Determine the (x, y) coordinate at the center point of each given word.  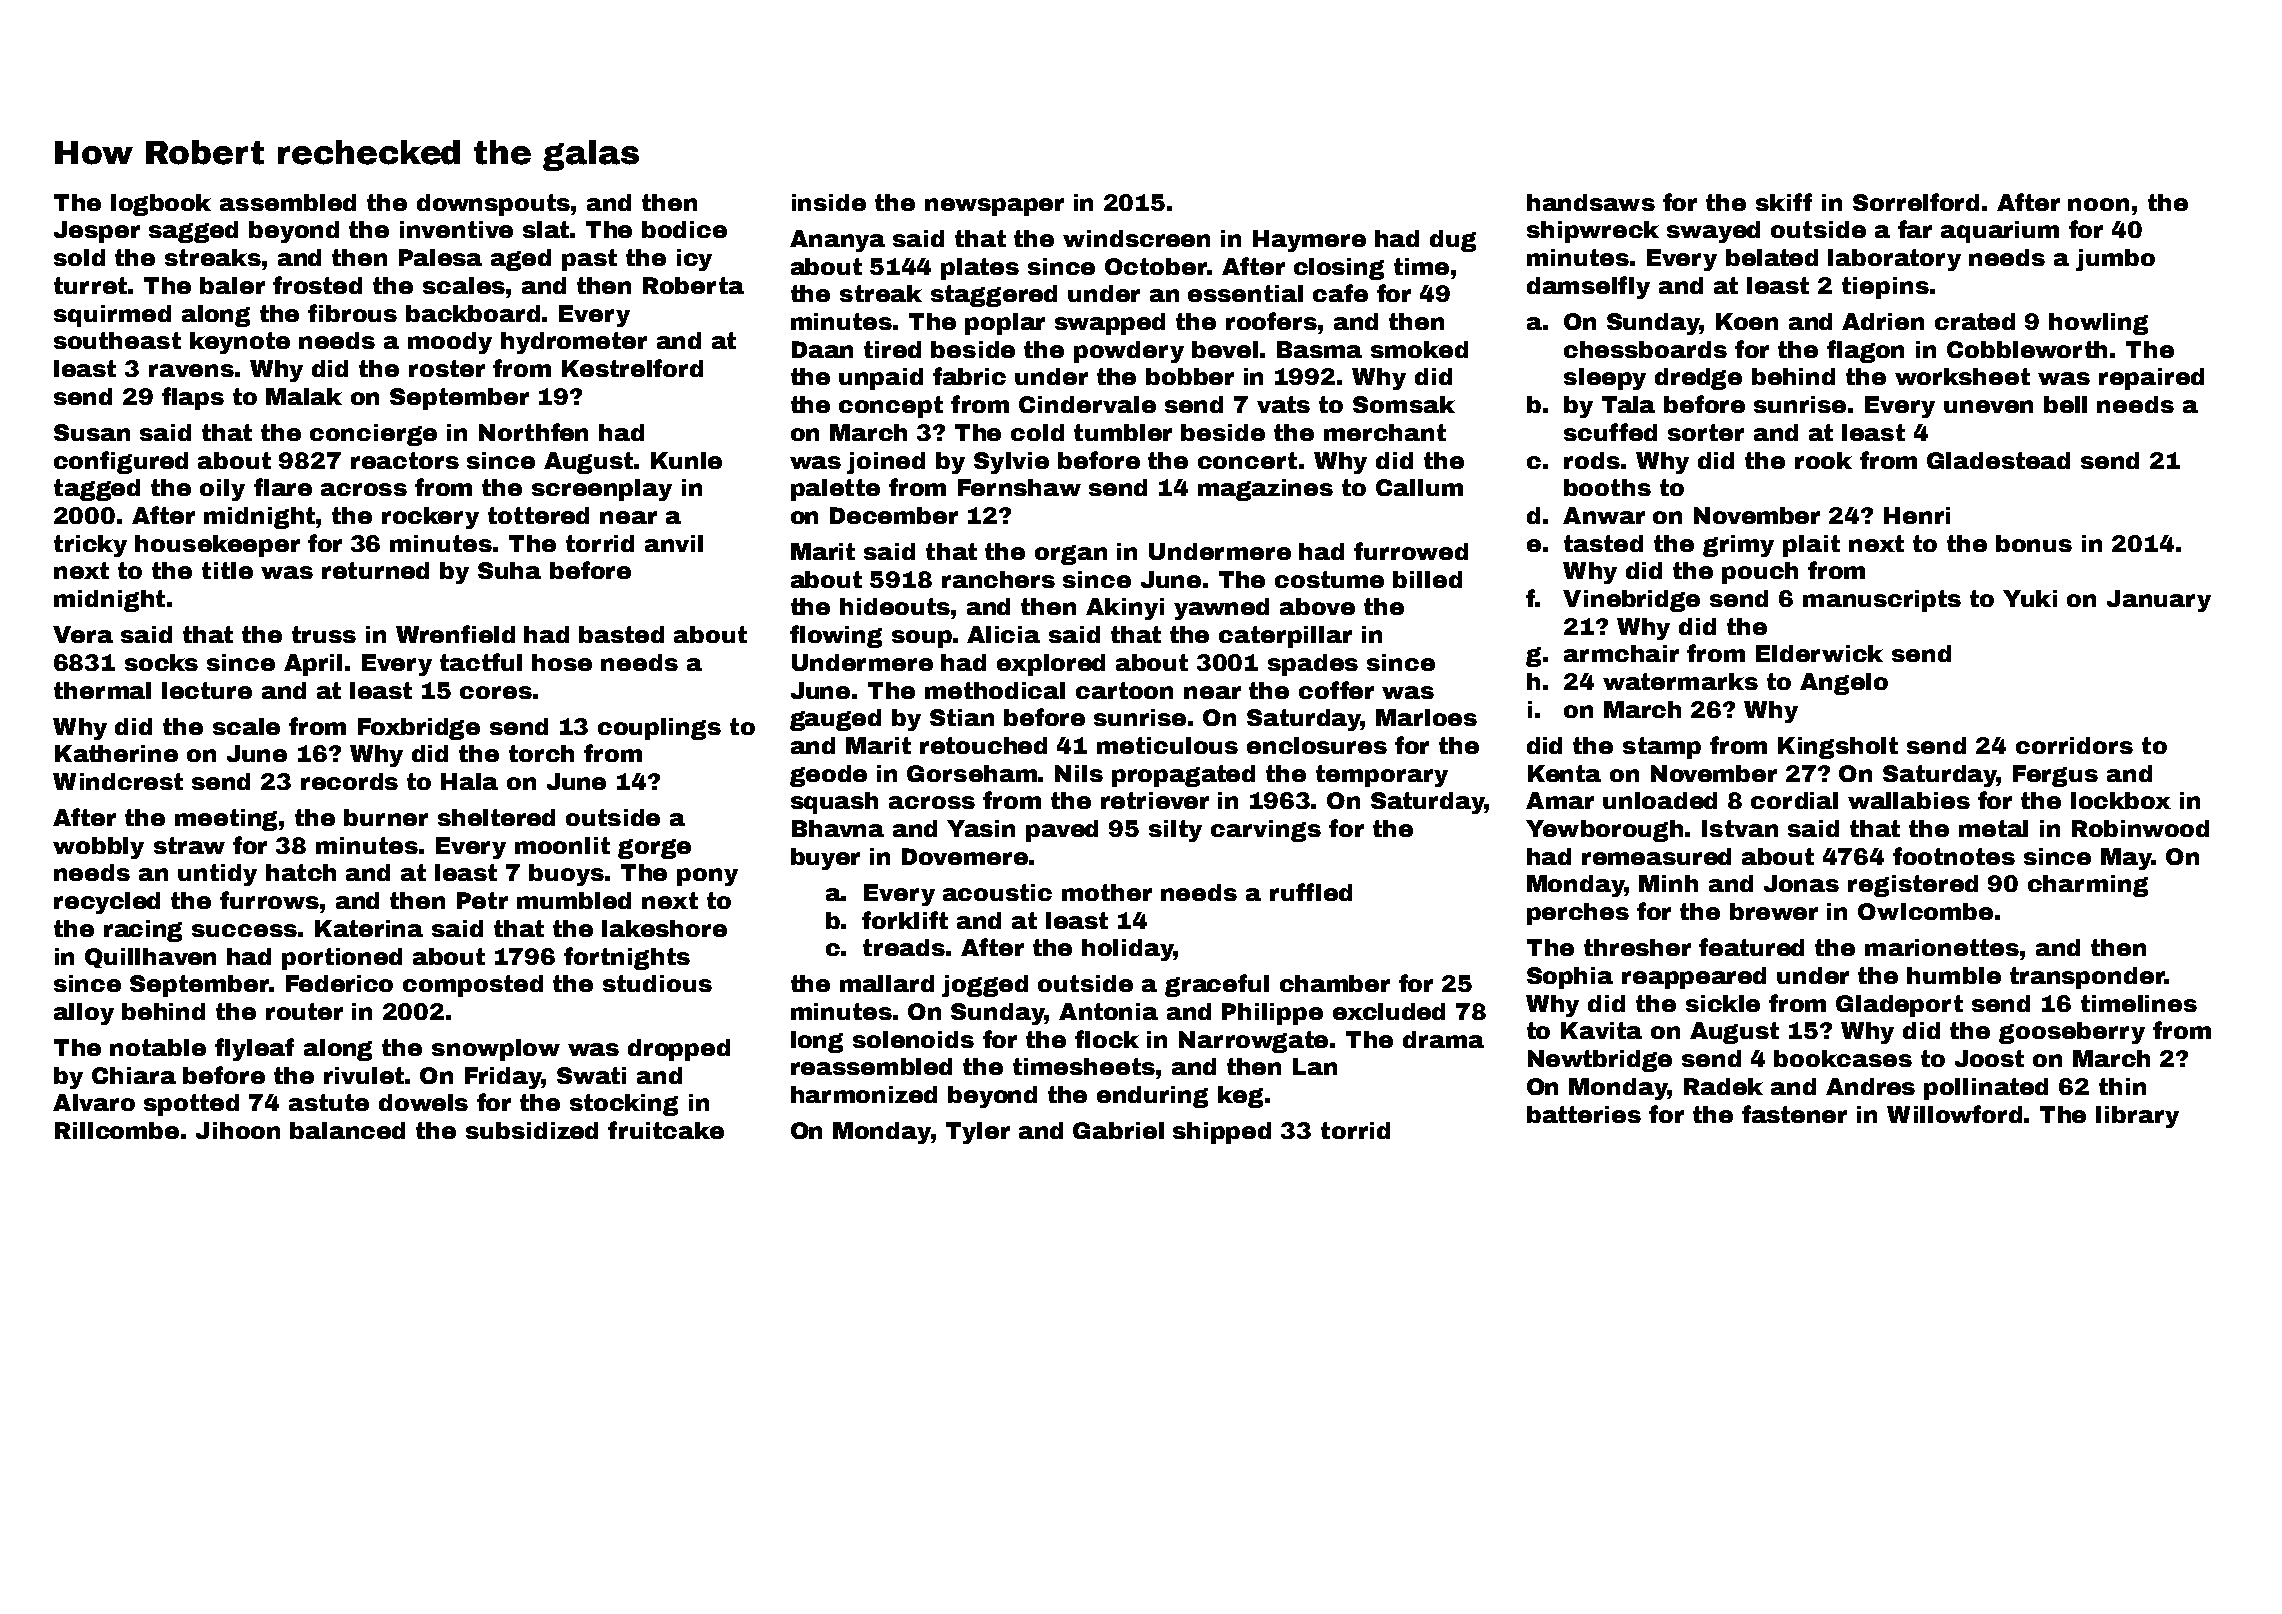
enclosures (1317, 745)
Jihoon (238, 1130)
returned (375, 570)
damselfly (1588, 287)
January (2159, 601)
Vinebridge (1631, 601)
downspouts (493, 205)
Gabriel (1118, 1130)
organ (1071, 555)
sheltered (496, 817)
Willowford (1954, 1114)
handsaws (1591, 202)
